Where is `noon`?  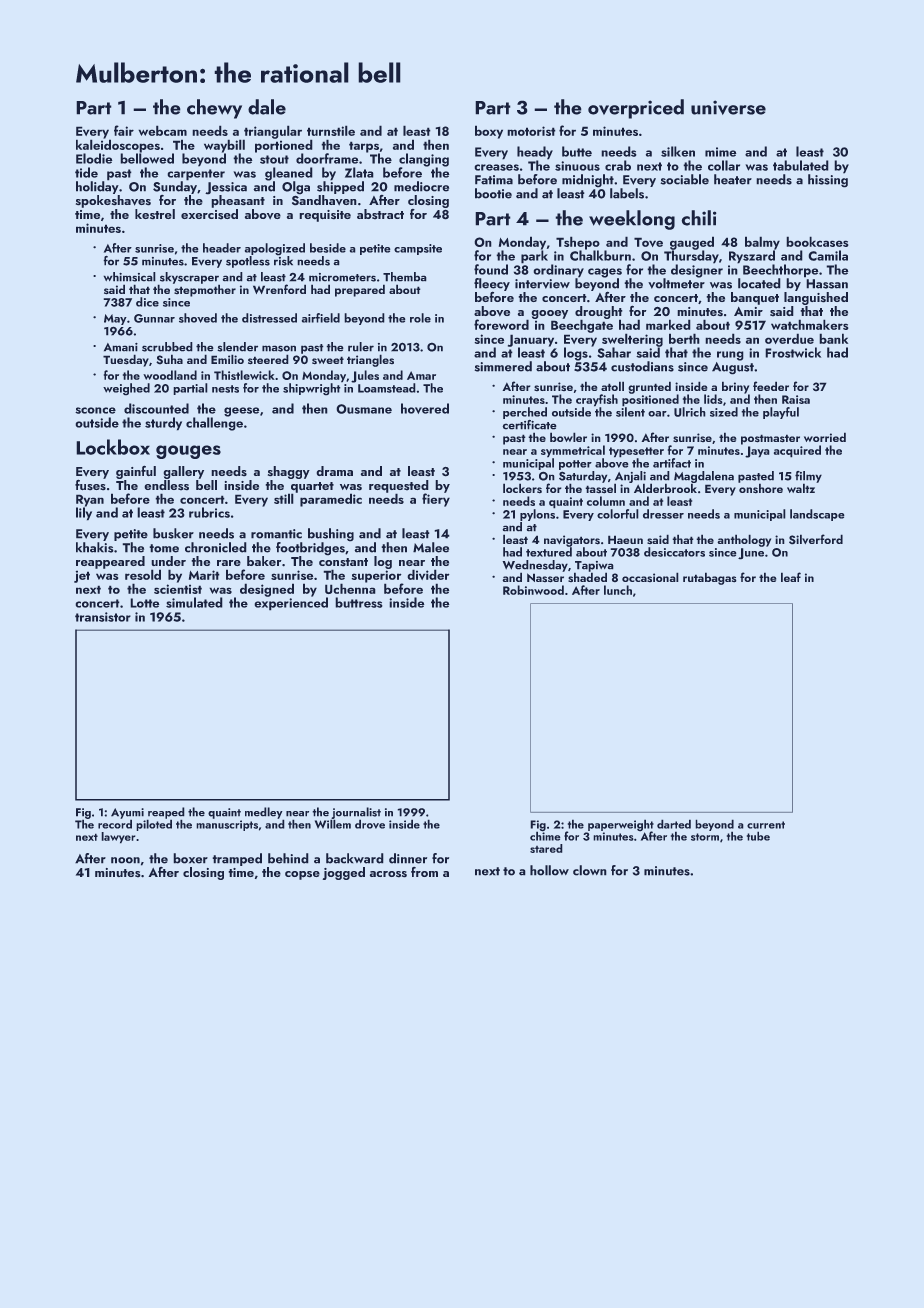
noon is located at coordinates (125, 860).
